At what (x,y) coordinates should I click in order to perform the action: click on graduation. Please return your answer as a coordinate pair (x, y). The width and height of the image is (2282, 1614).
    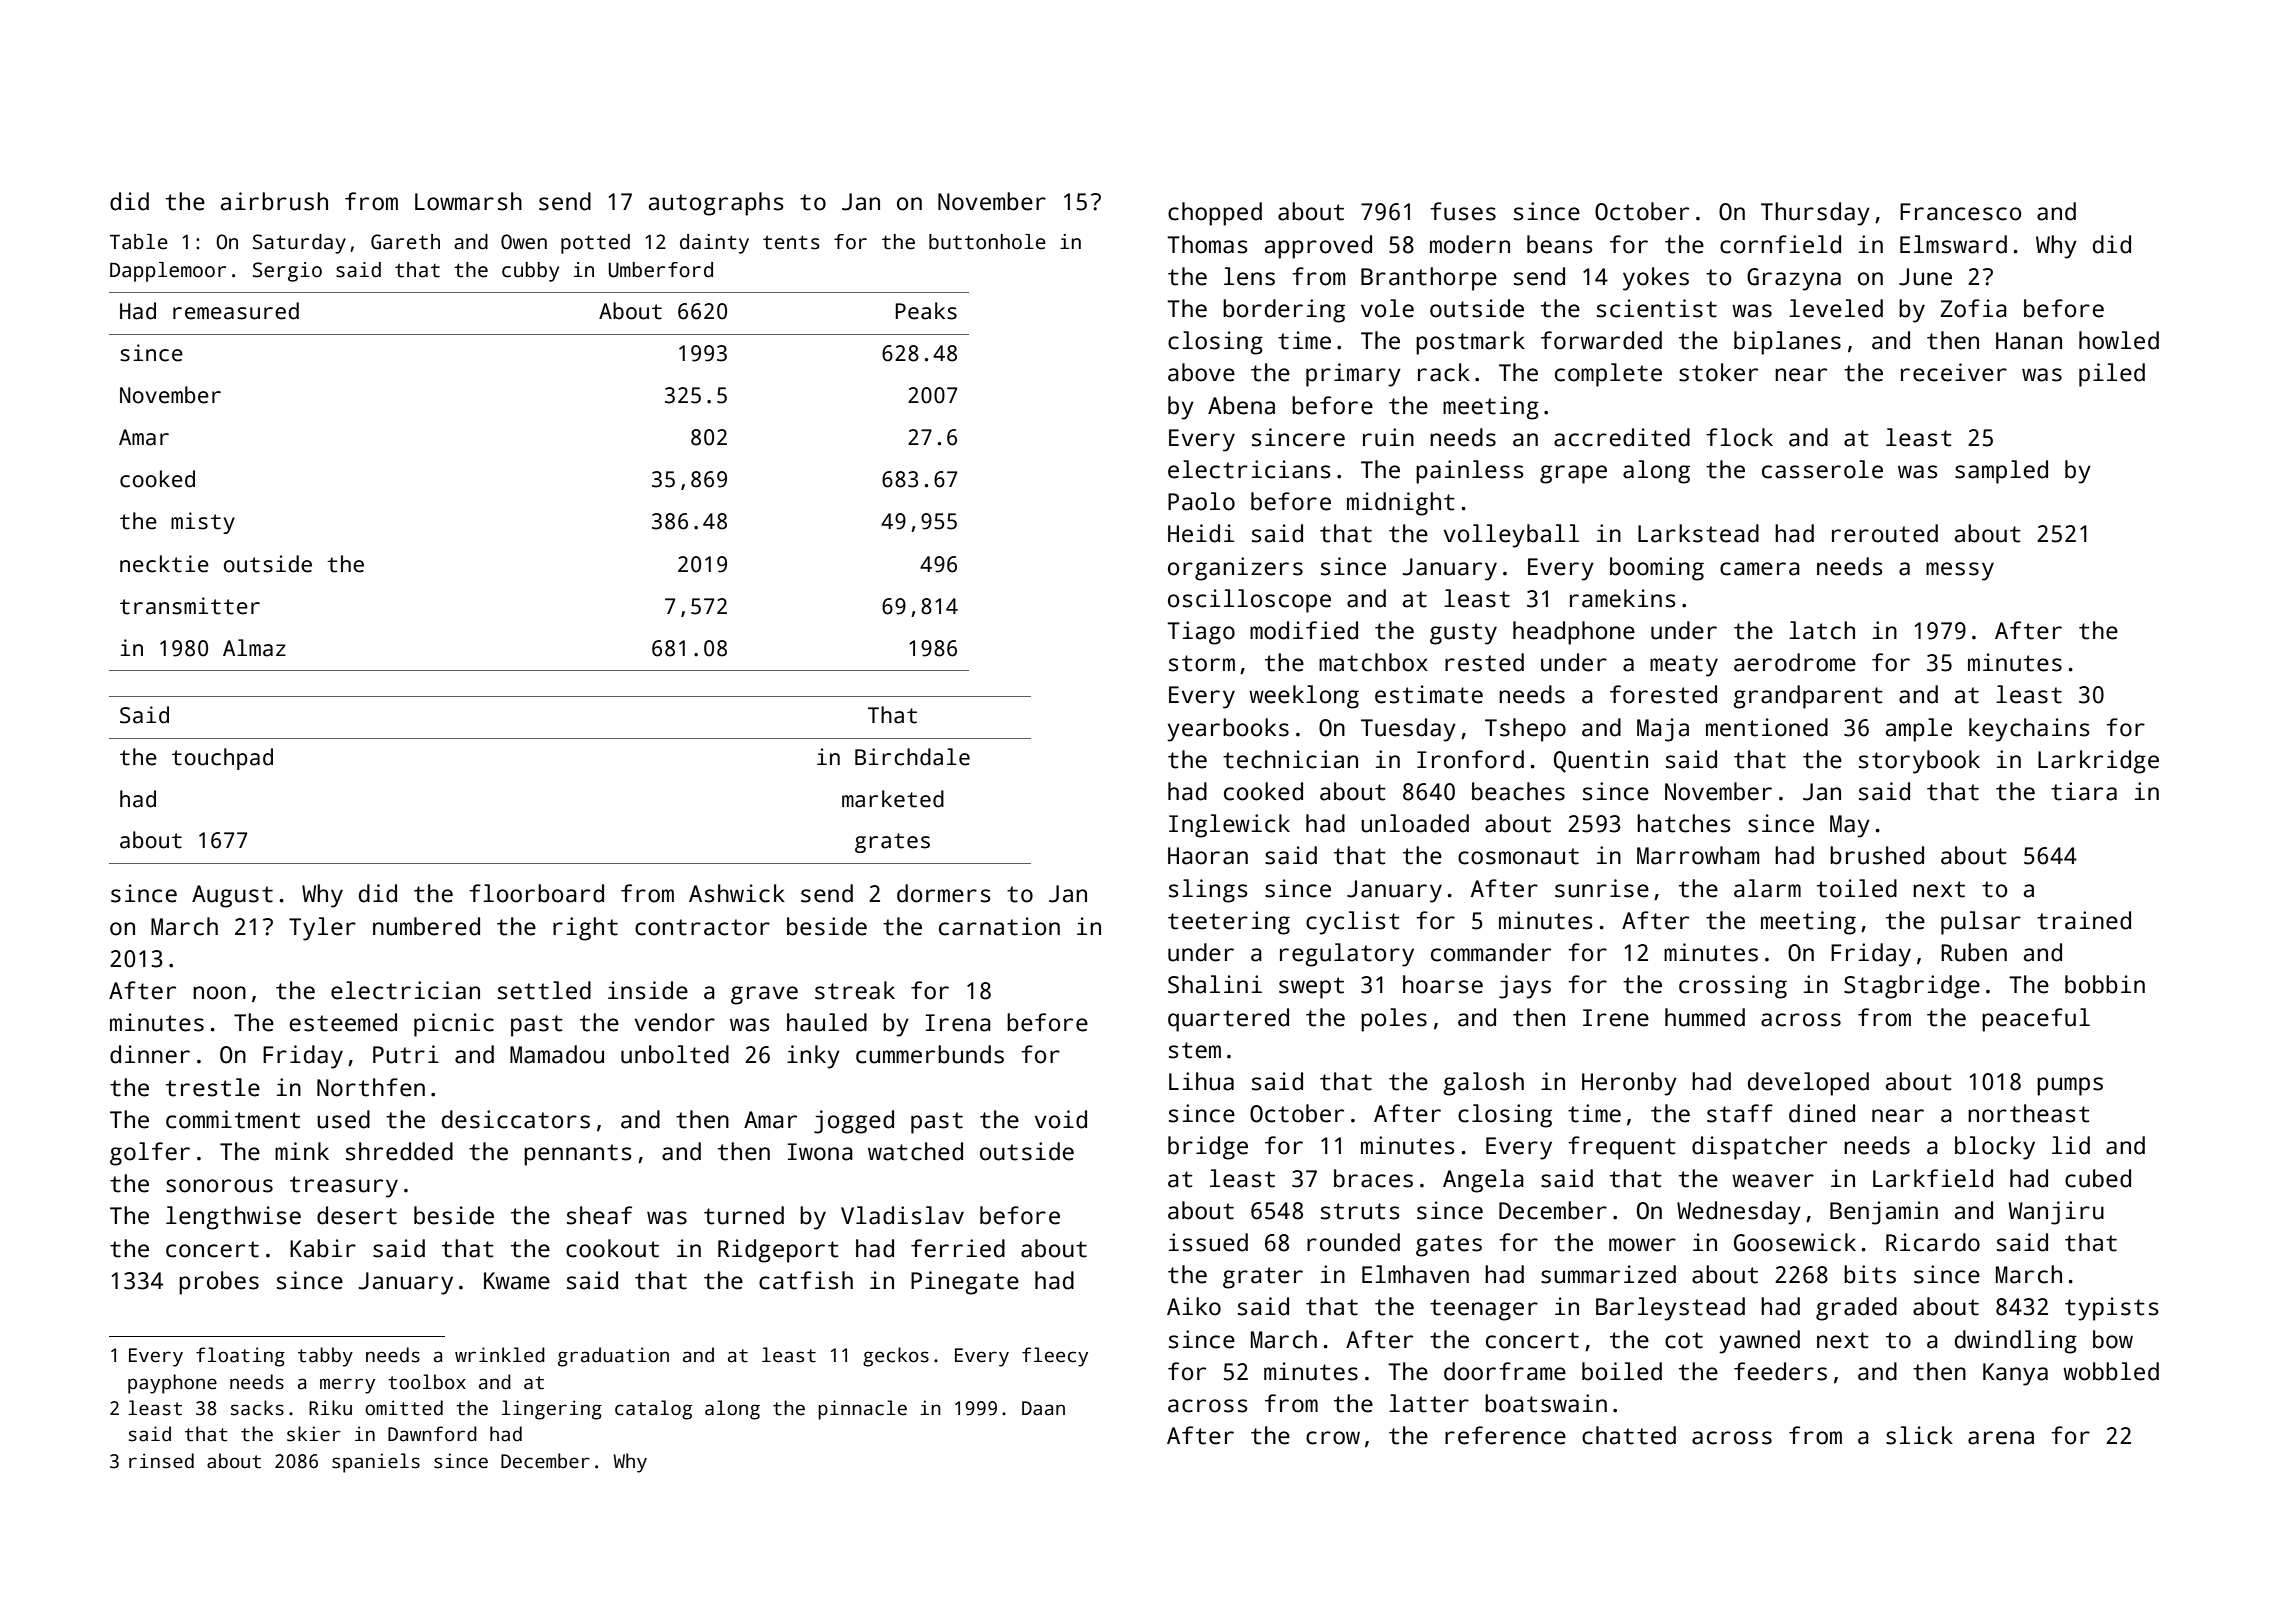
    Looking at the image, I should click on (613, 1357).
